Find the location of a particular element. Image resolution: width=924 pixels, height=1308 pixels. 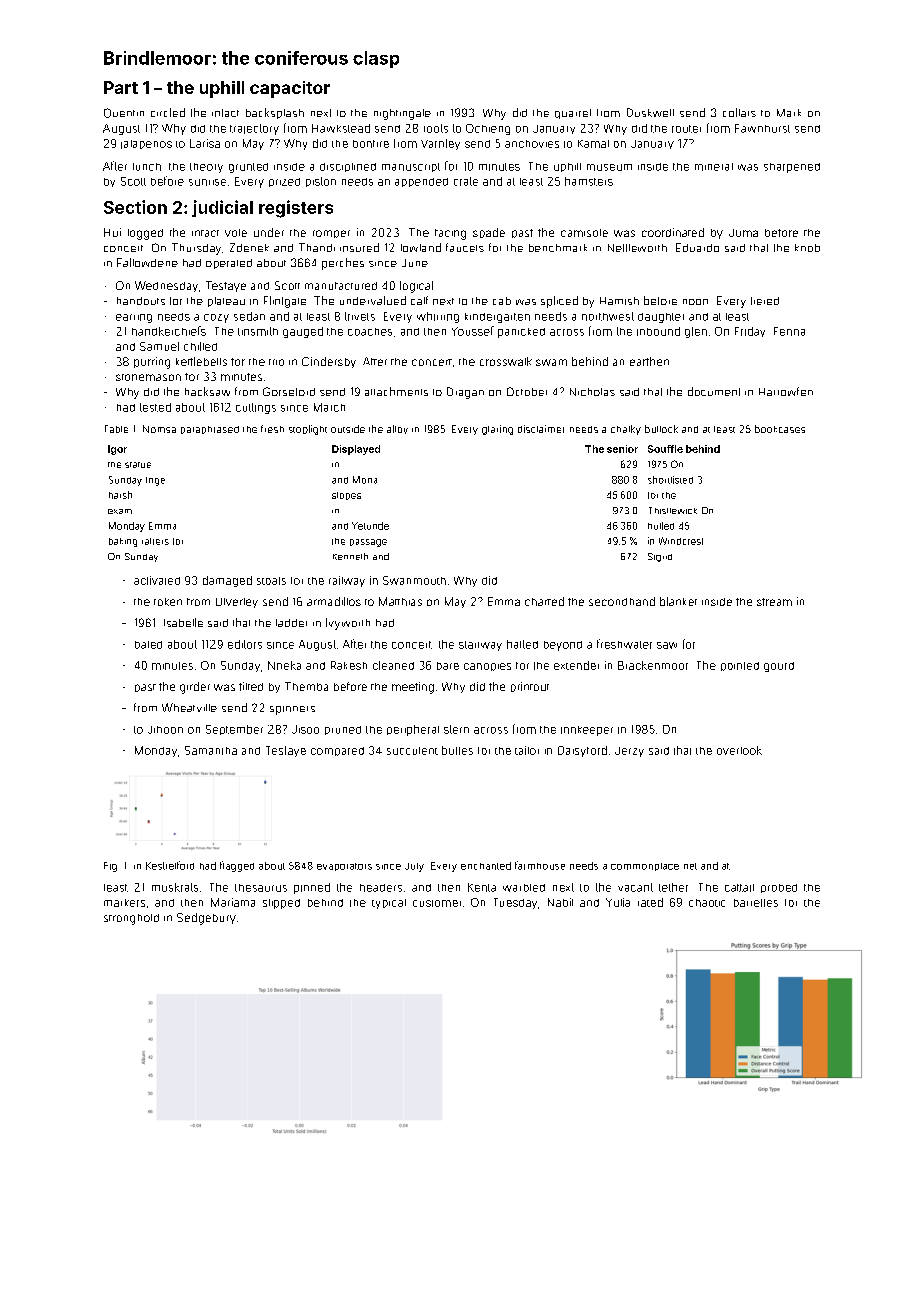

Yetunde is located at coordinates (370, 526).
